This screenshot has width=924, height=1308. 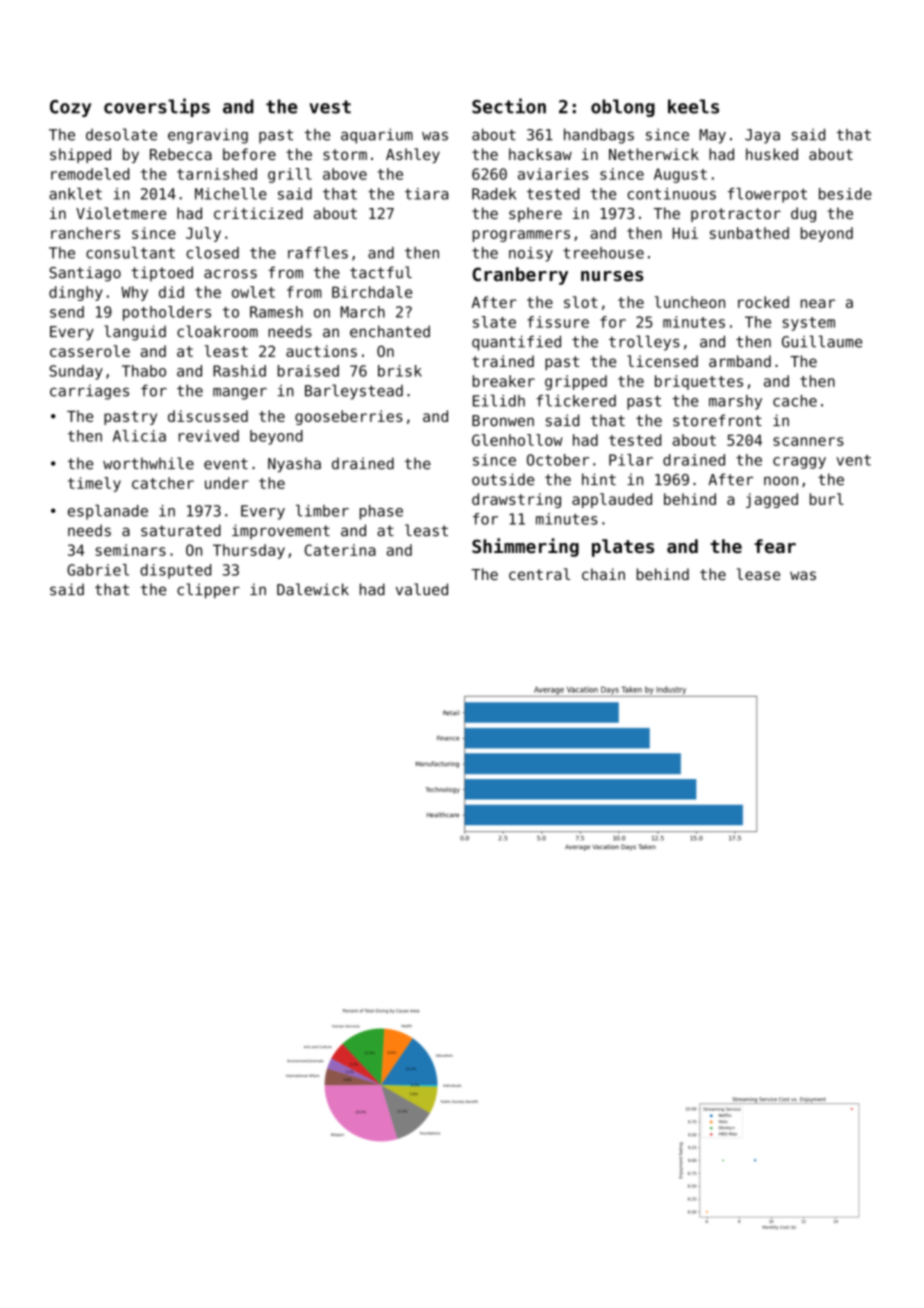 I want to click on Cranberry, so click(x=520, y=276).
